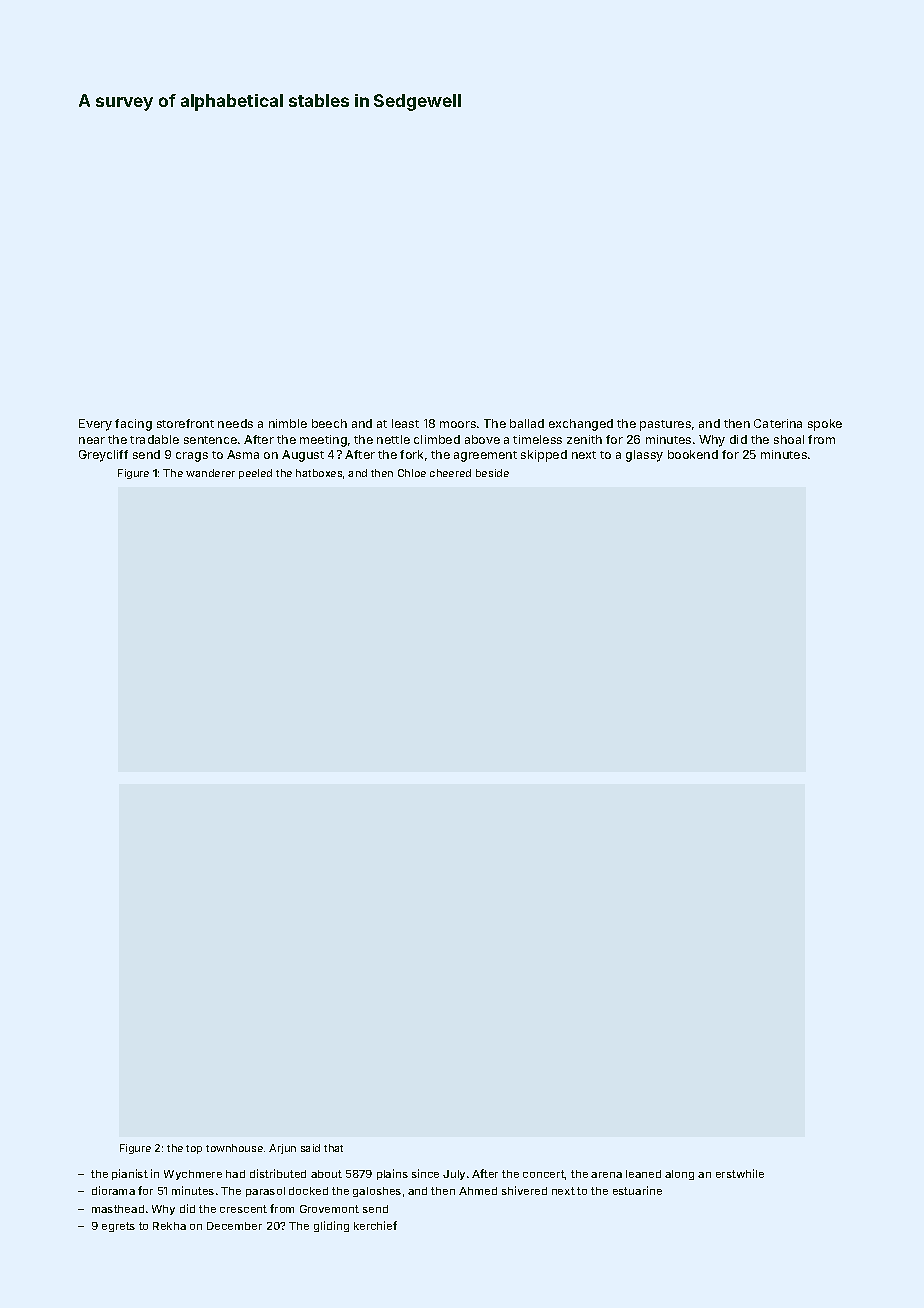 Image resolution: width=924 pixels, height=1308 pixels. Describe the element at coordinates (527, 423) in the page. I see `ballad` at that location.
